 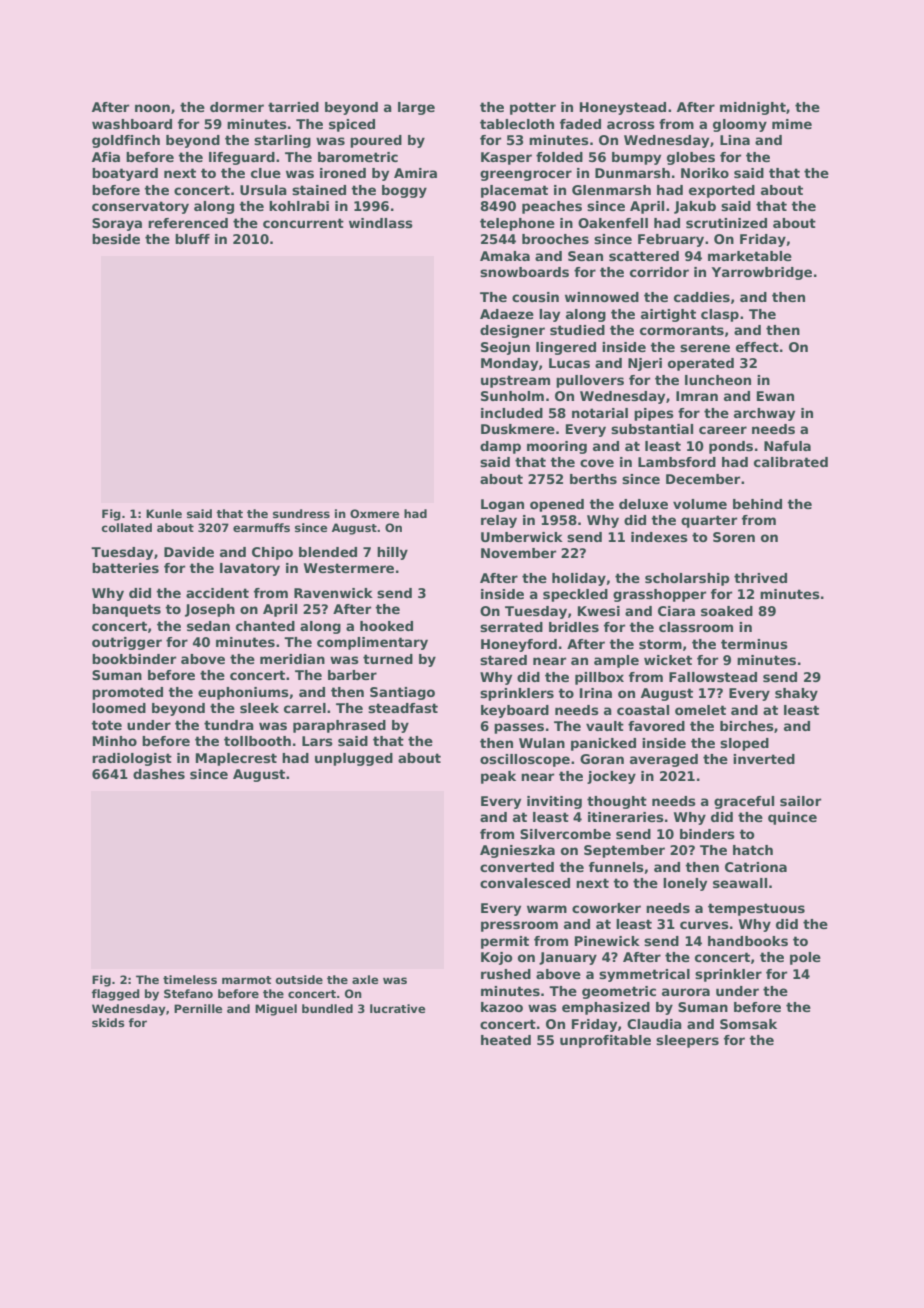 What do you see at coordinates (511, 627) in the screenshot?
I see `serrated` at bounding box center [511, 627].
